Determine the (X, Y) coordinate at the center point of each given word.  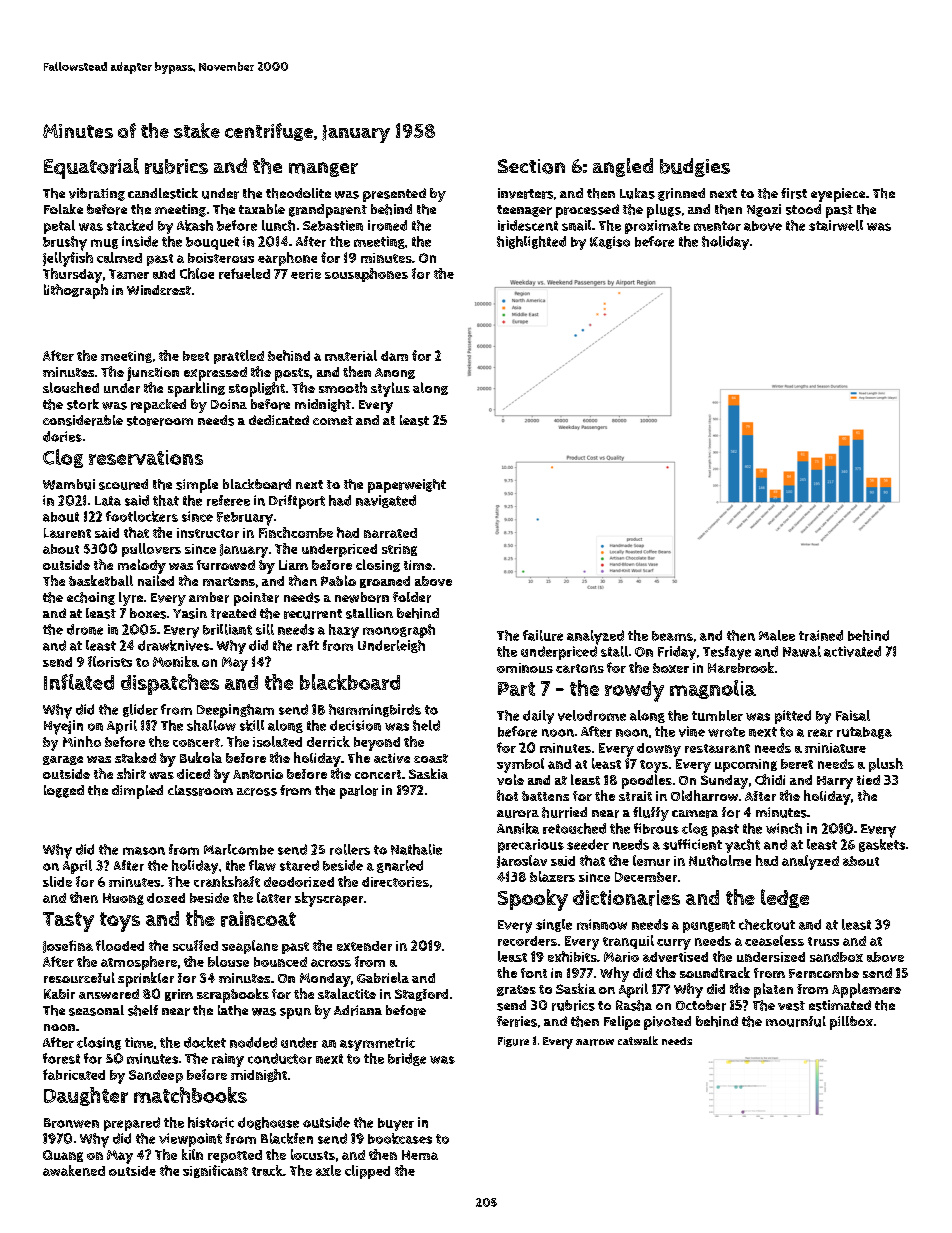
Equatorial (91, 168)
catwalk (638, 1040)
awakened (74, 1170)
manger (323, 169)
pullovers (151, 550)
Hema (420, 1155)
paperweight (407, 486)
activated (852, 651)
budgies (695, 167)
